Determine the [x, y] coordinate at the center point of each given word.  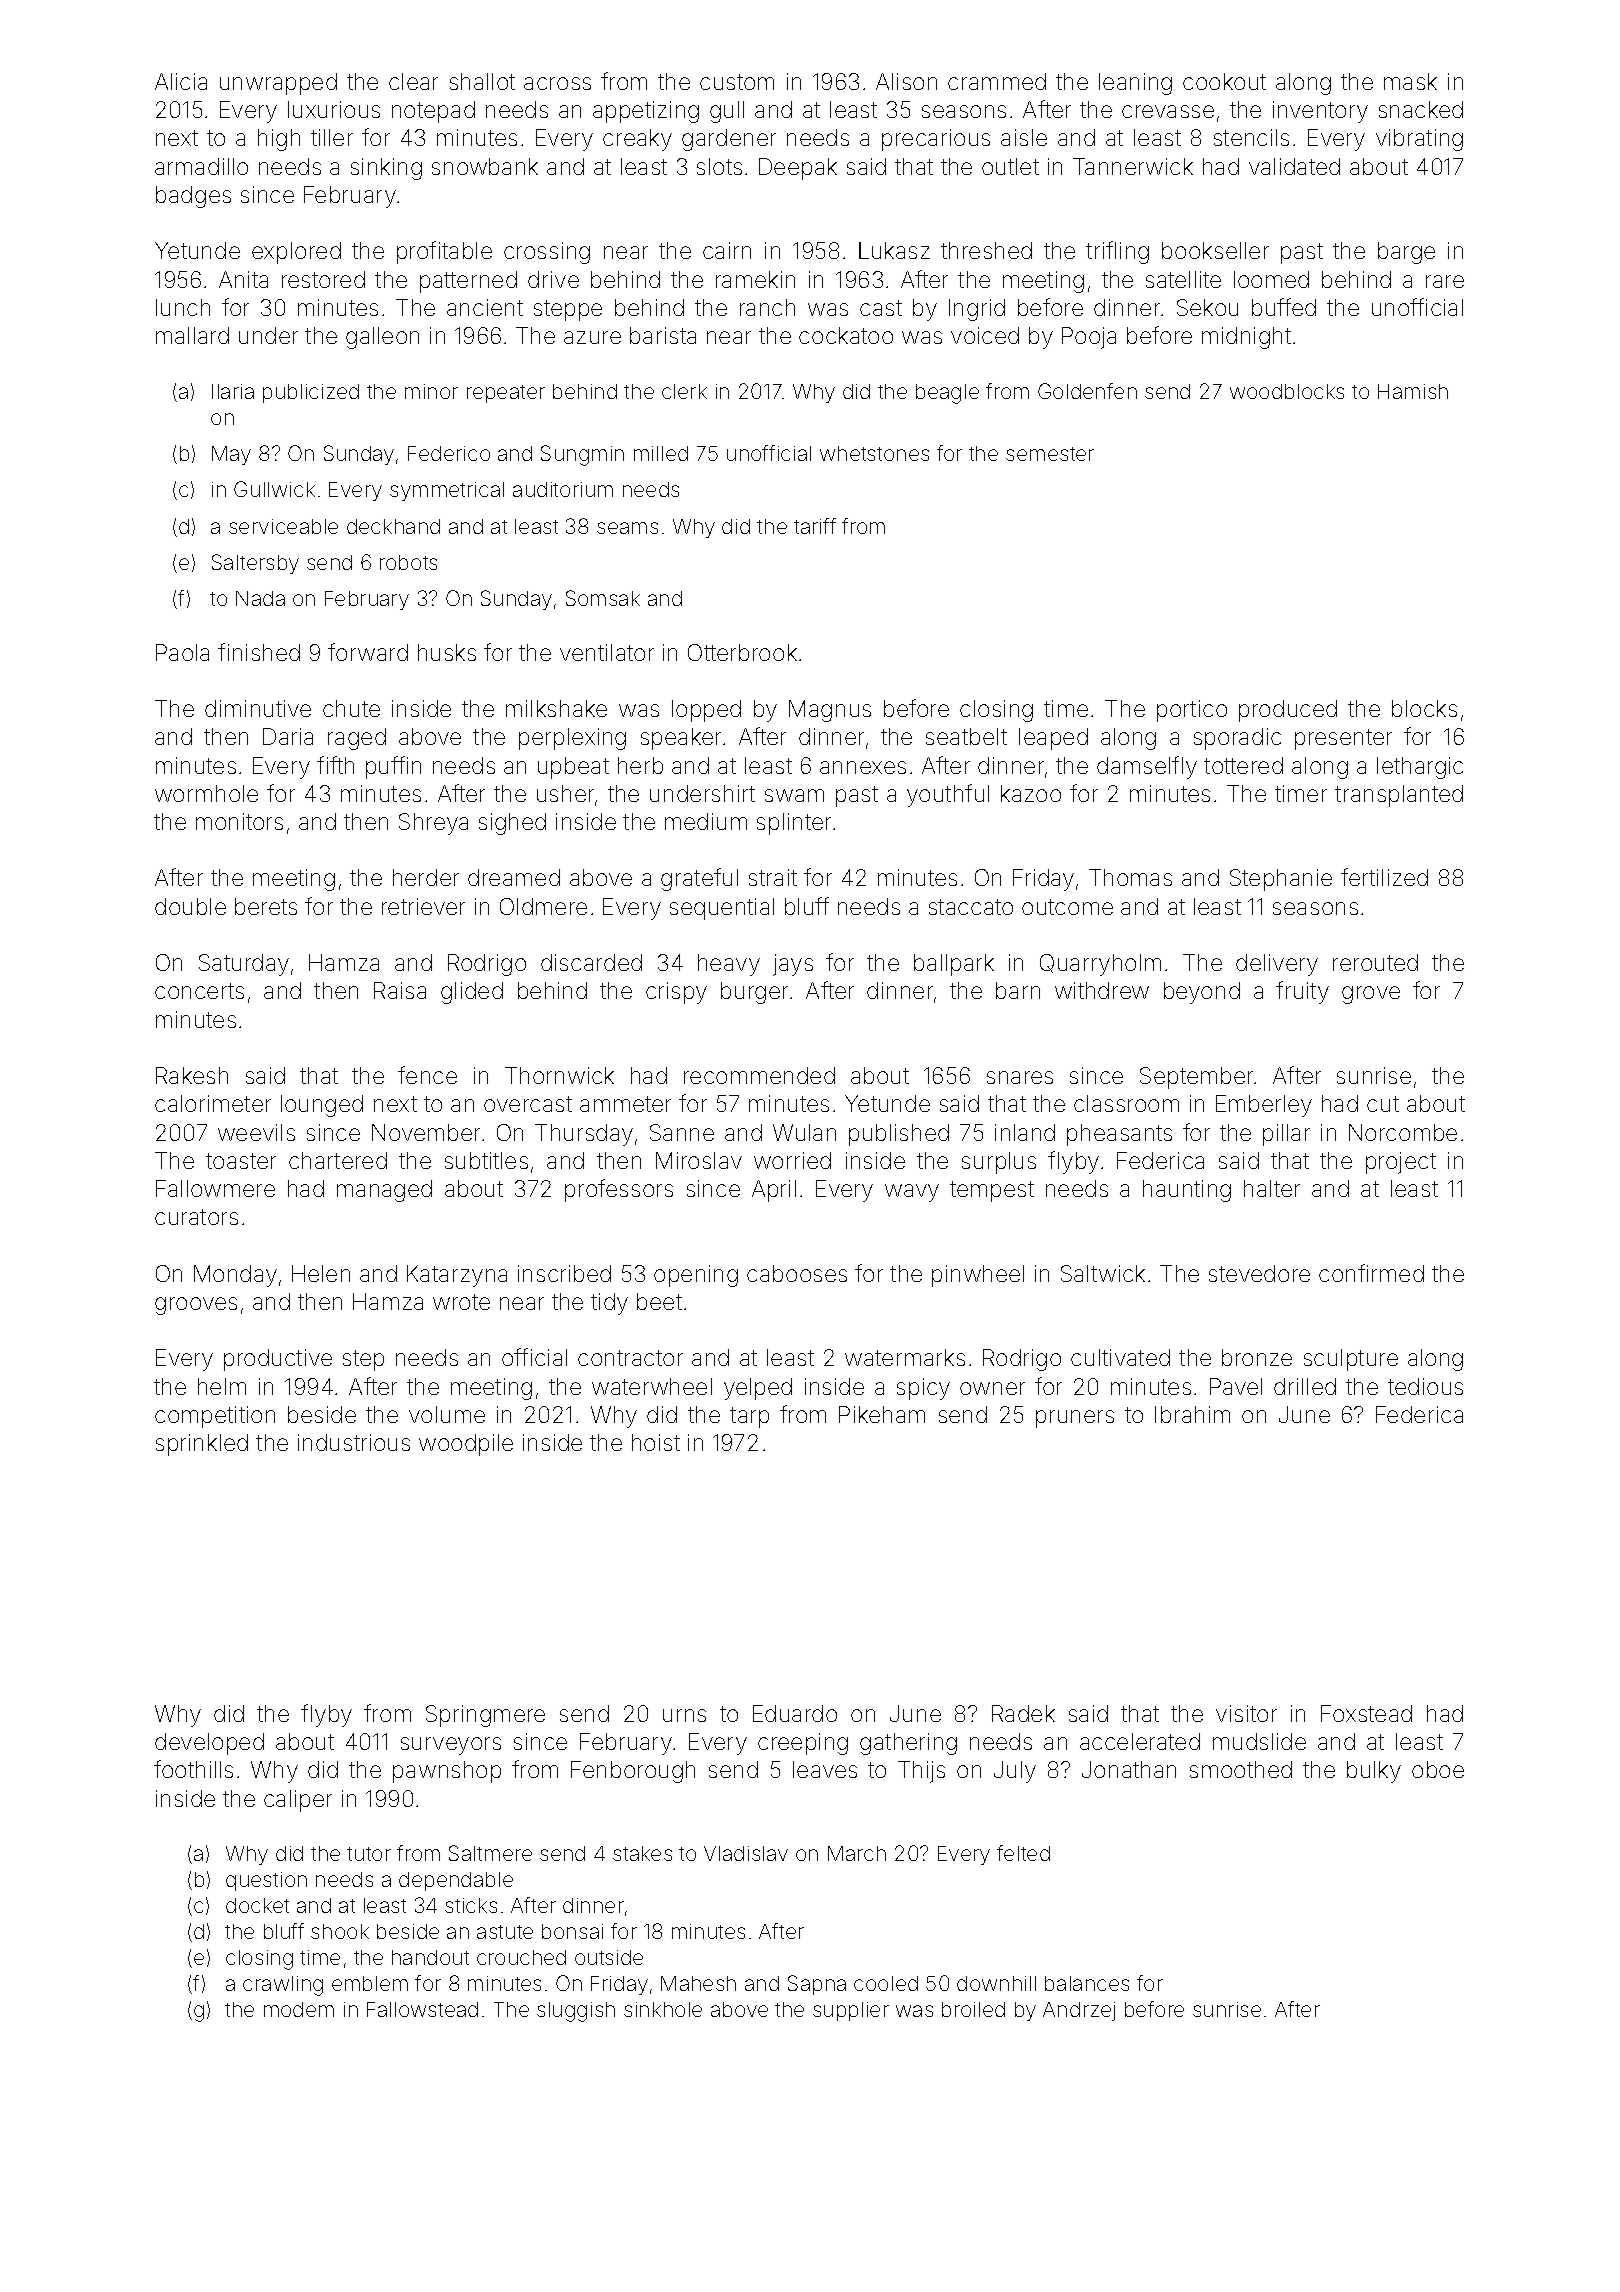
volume [447, 1414]
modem [299, 2009]
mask [1410, 81]
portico [1192, 711]
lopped [706, 711]
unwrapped [278, 84]
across [557, 83]
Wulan [804, 1132]
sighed [512, 824]
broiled [973, 2009]
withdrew [1102, 990]
